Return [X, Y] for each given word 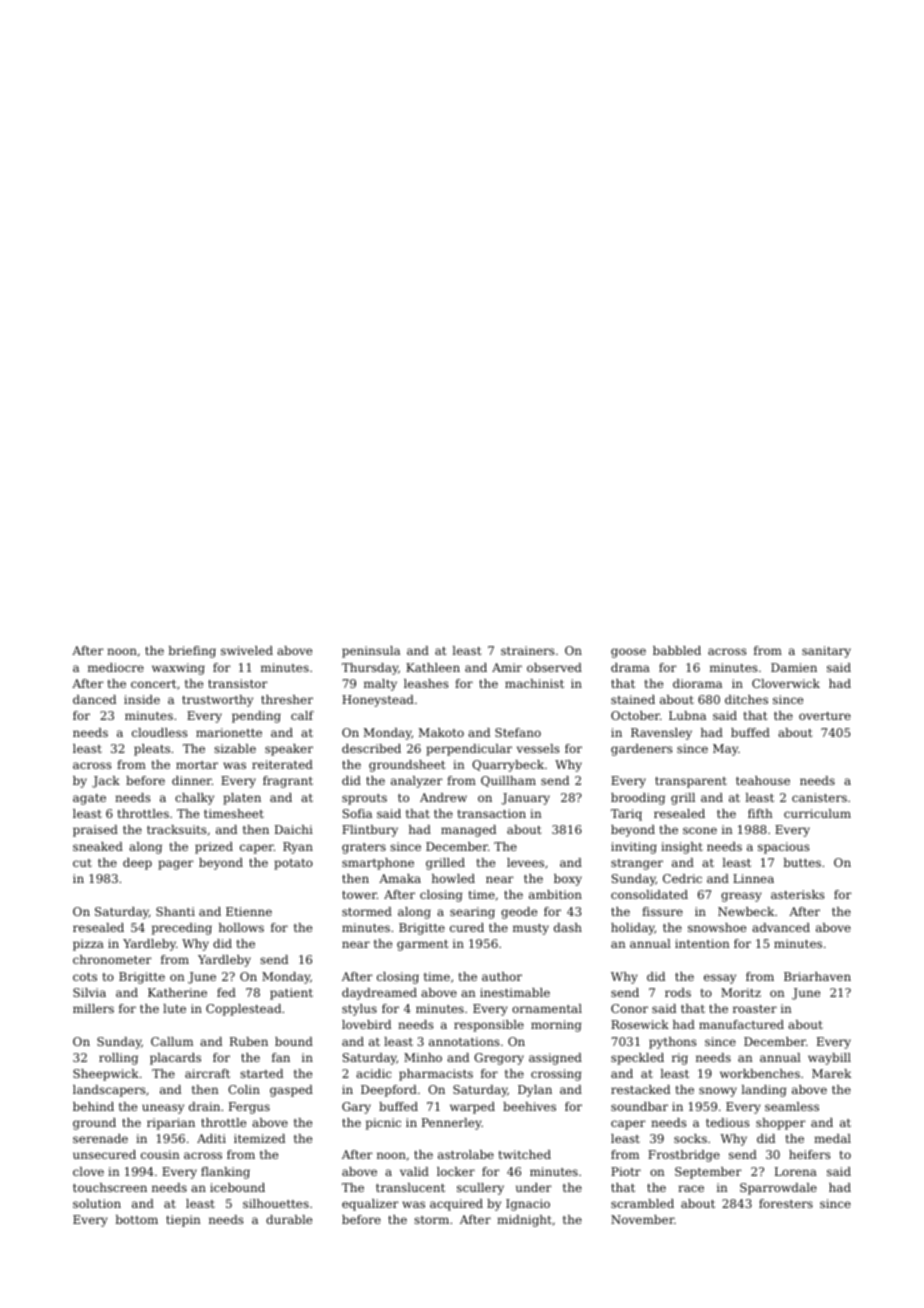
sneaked [98, 846]
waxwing [178, 669]
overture [825, 716]
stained [633, 699]
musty [531, 929]
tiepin [183, 1221]
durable [289, 1219]
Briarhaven [817, 976]
